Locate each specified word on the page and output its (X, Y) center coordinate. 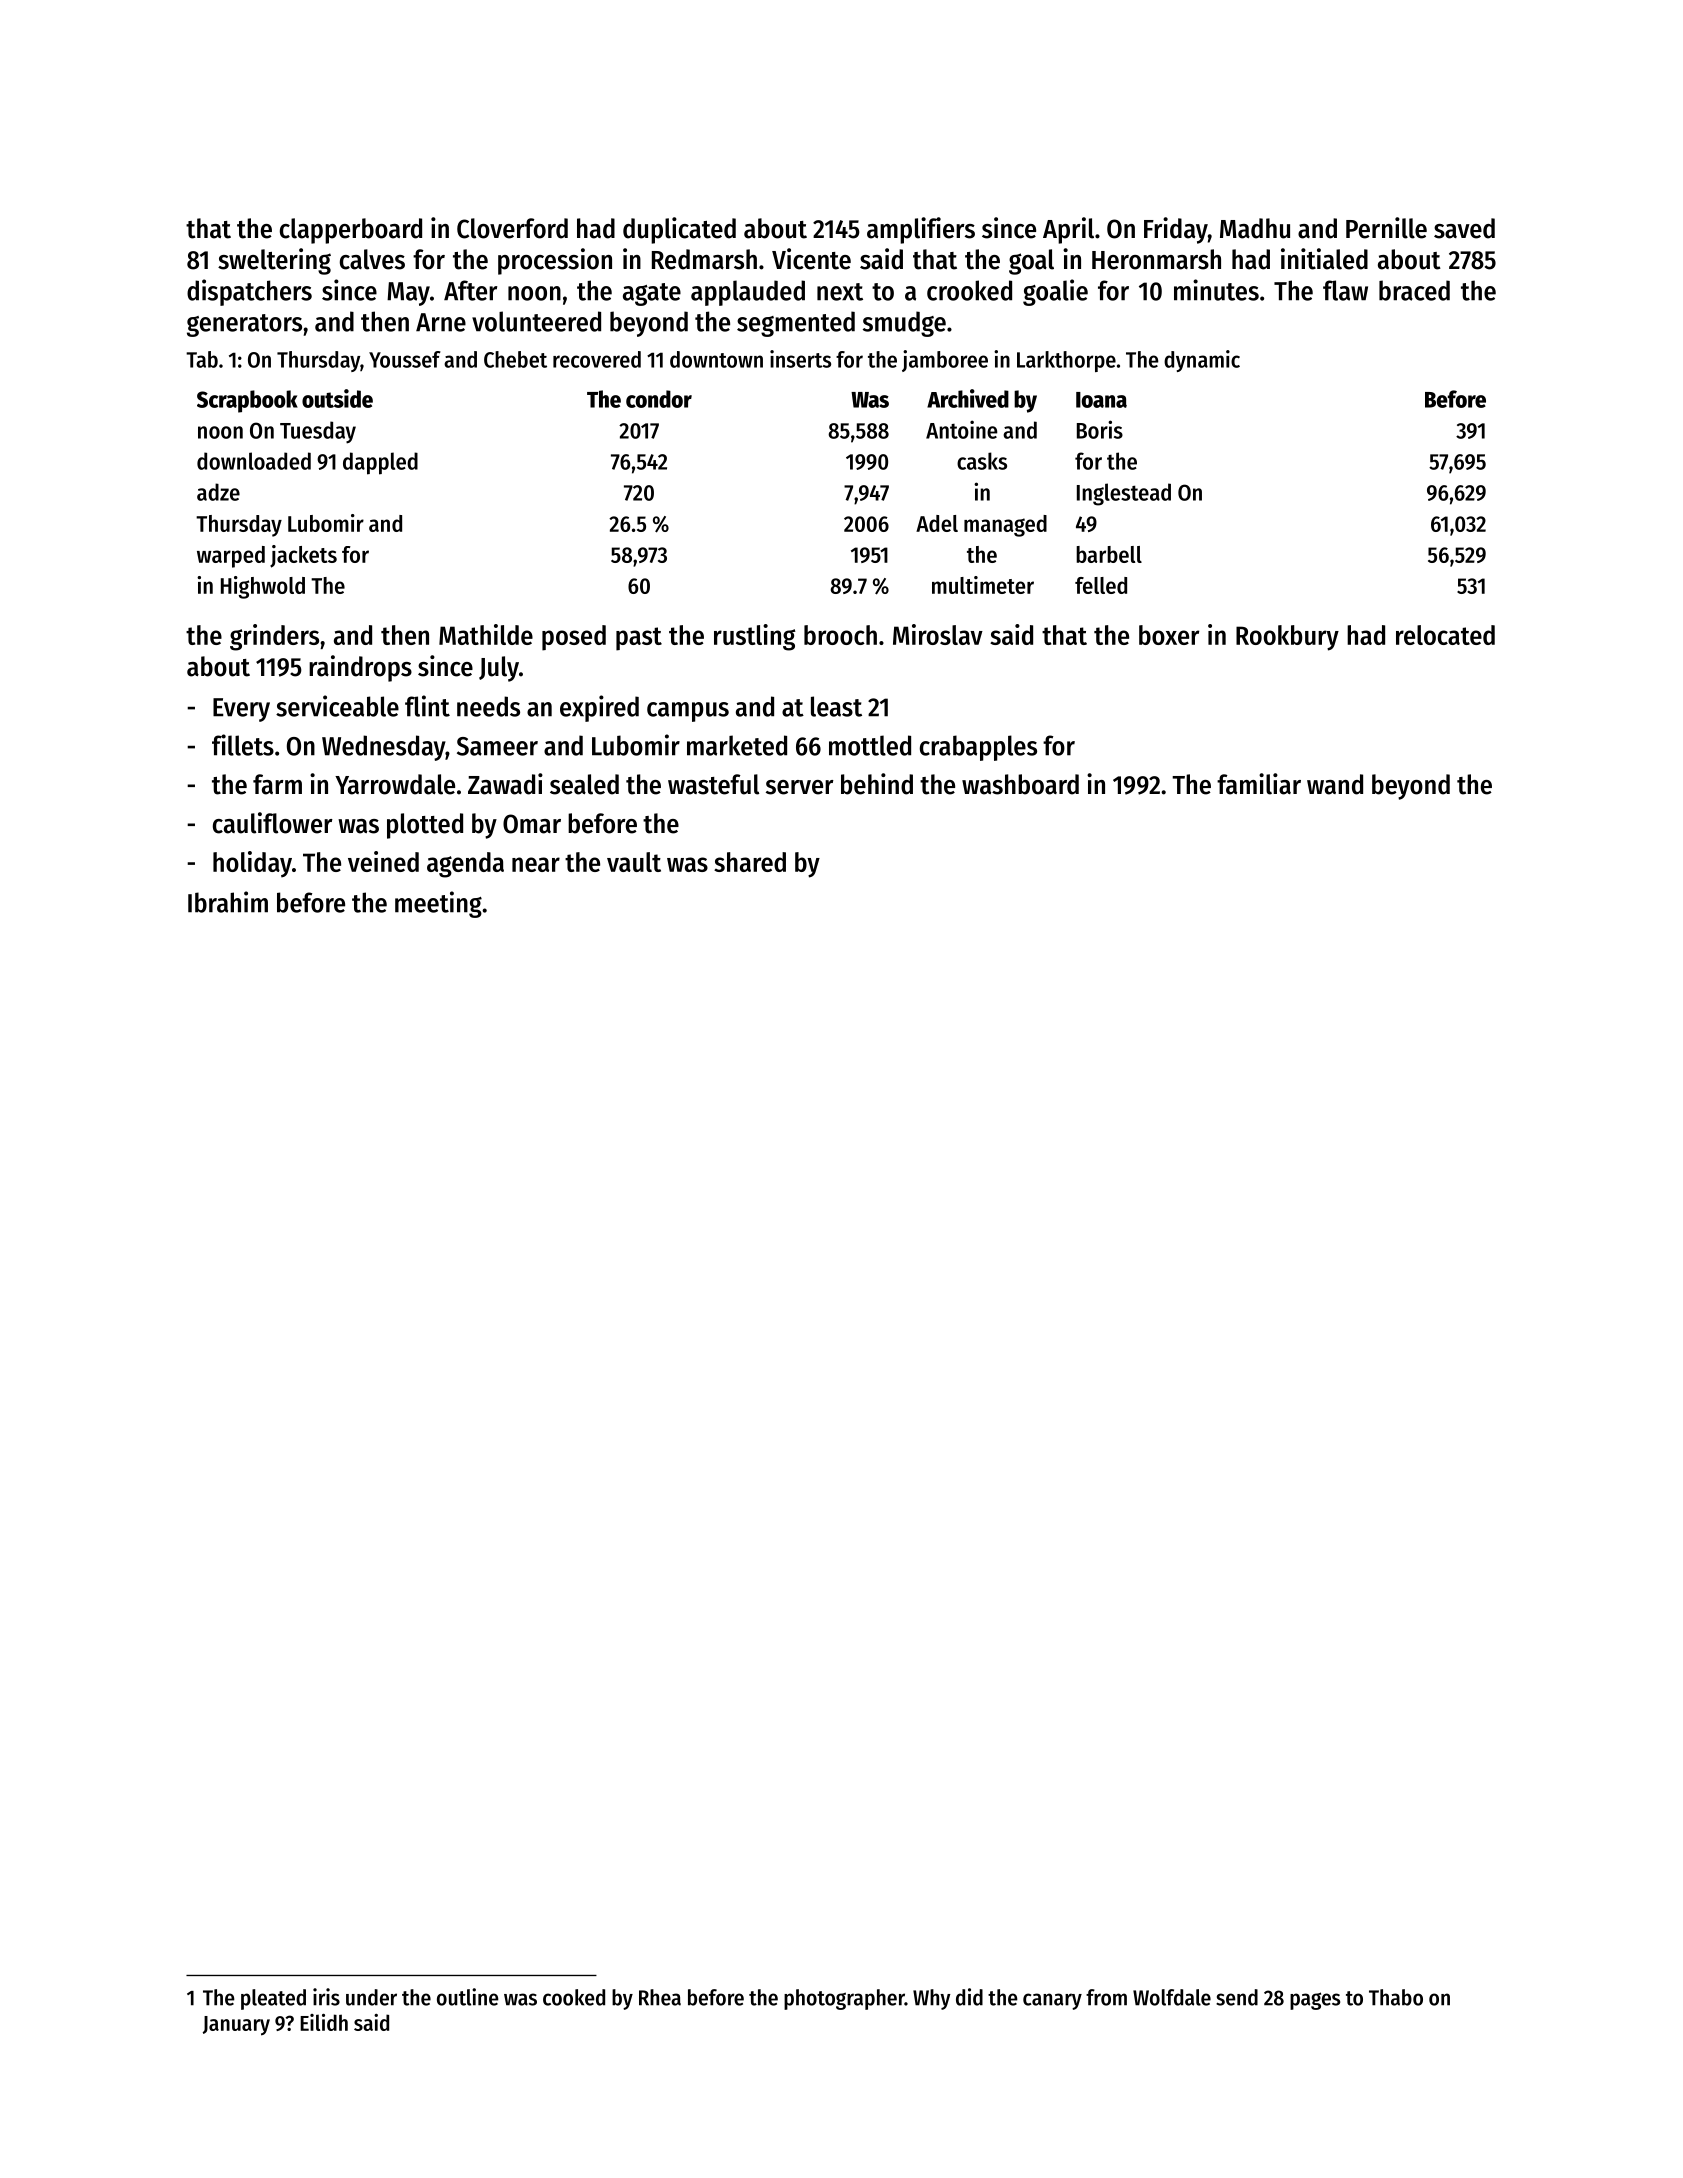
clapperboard (351, 231)
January (236, 2026)
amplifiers (921, 230)
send (1237, 1997)
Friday (1176, 230)
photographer (844, 1999)
